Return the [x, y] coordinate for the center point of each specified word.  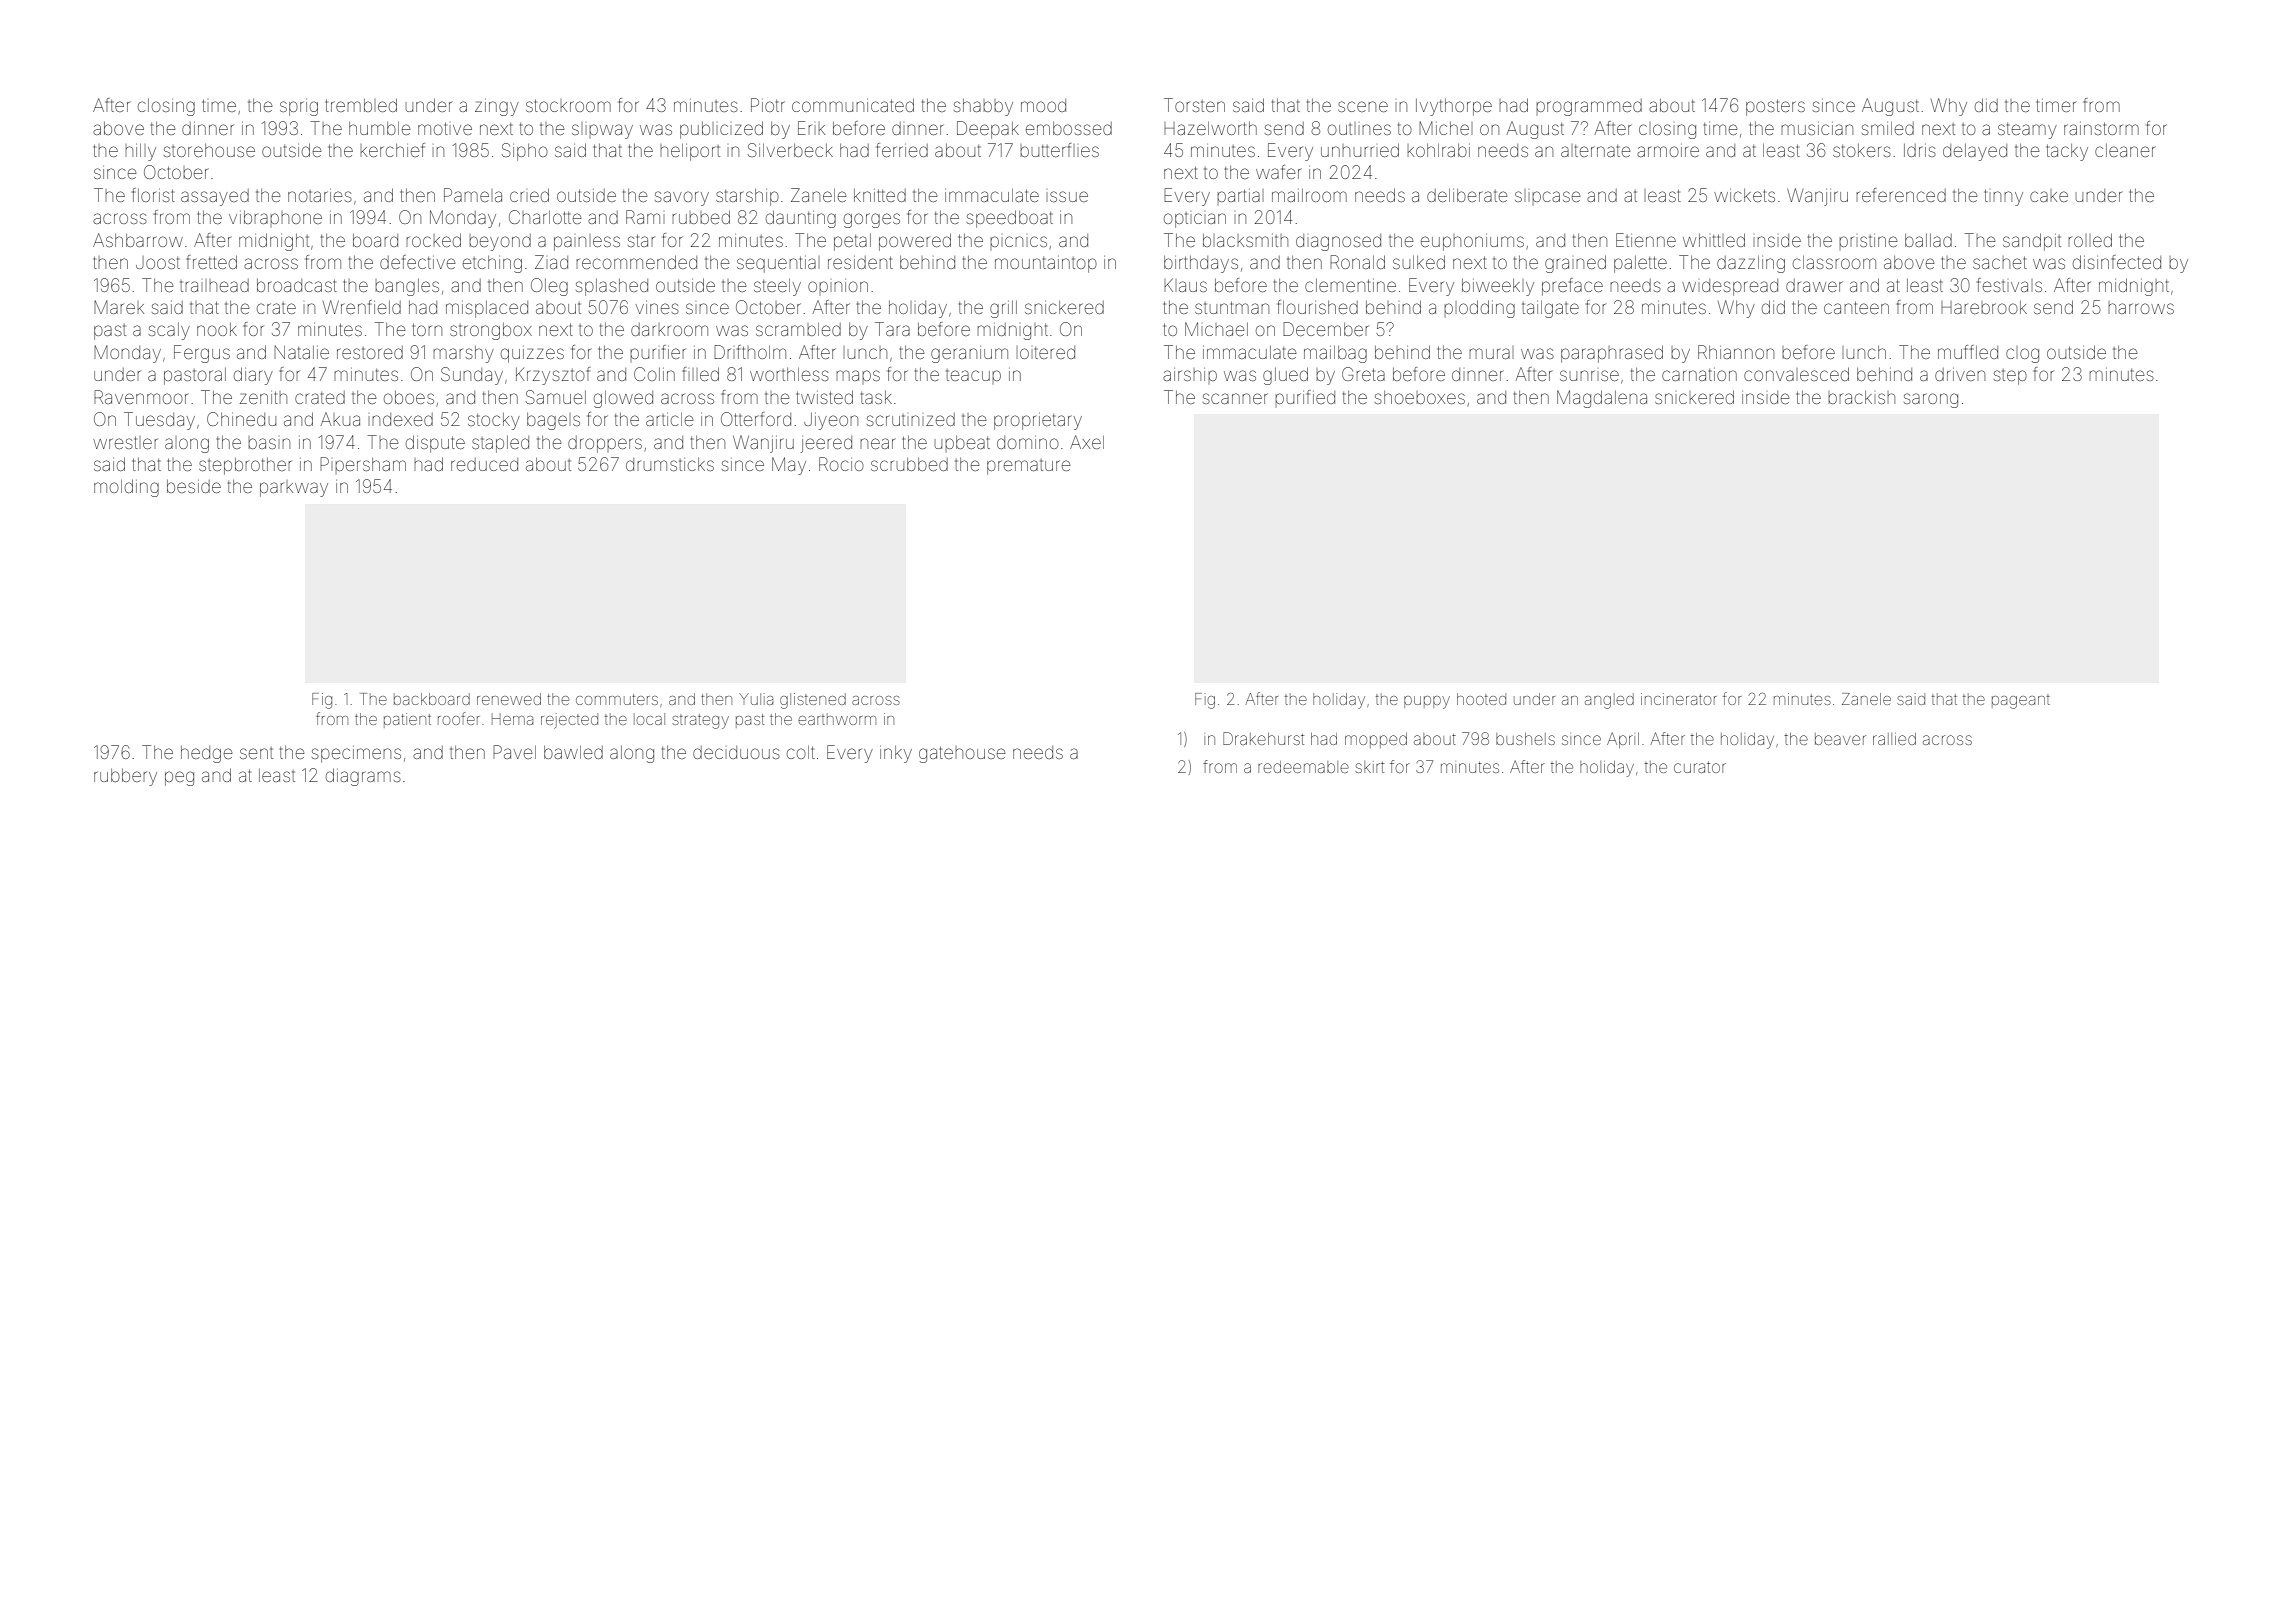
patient [407, 720]
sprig [299, 107]
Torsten [1194, 105]
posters [1775, 107]
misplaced [487, 309]
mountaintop [1046, 264]
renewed [509, 699]
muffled [1968, 352]
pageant [2021, 702]
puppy [1427, 702]
